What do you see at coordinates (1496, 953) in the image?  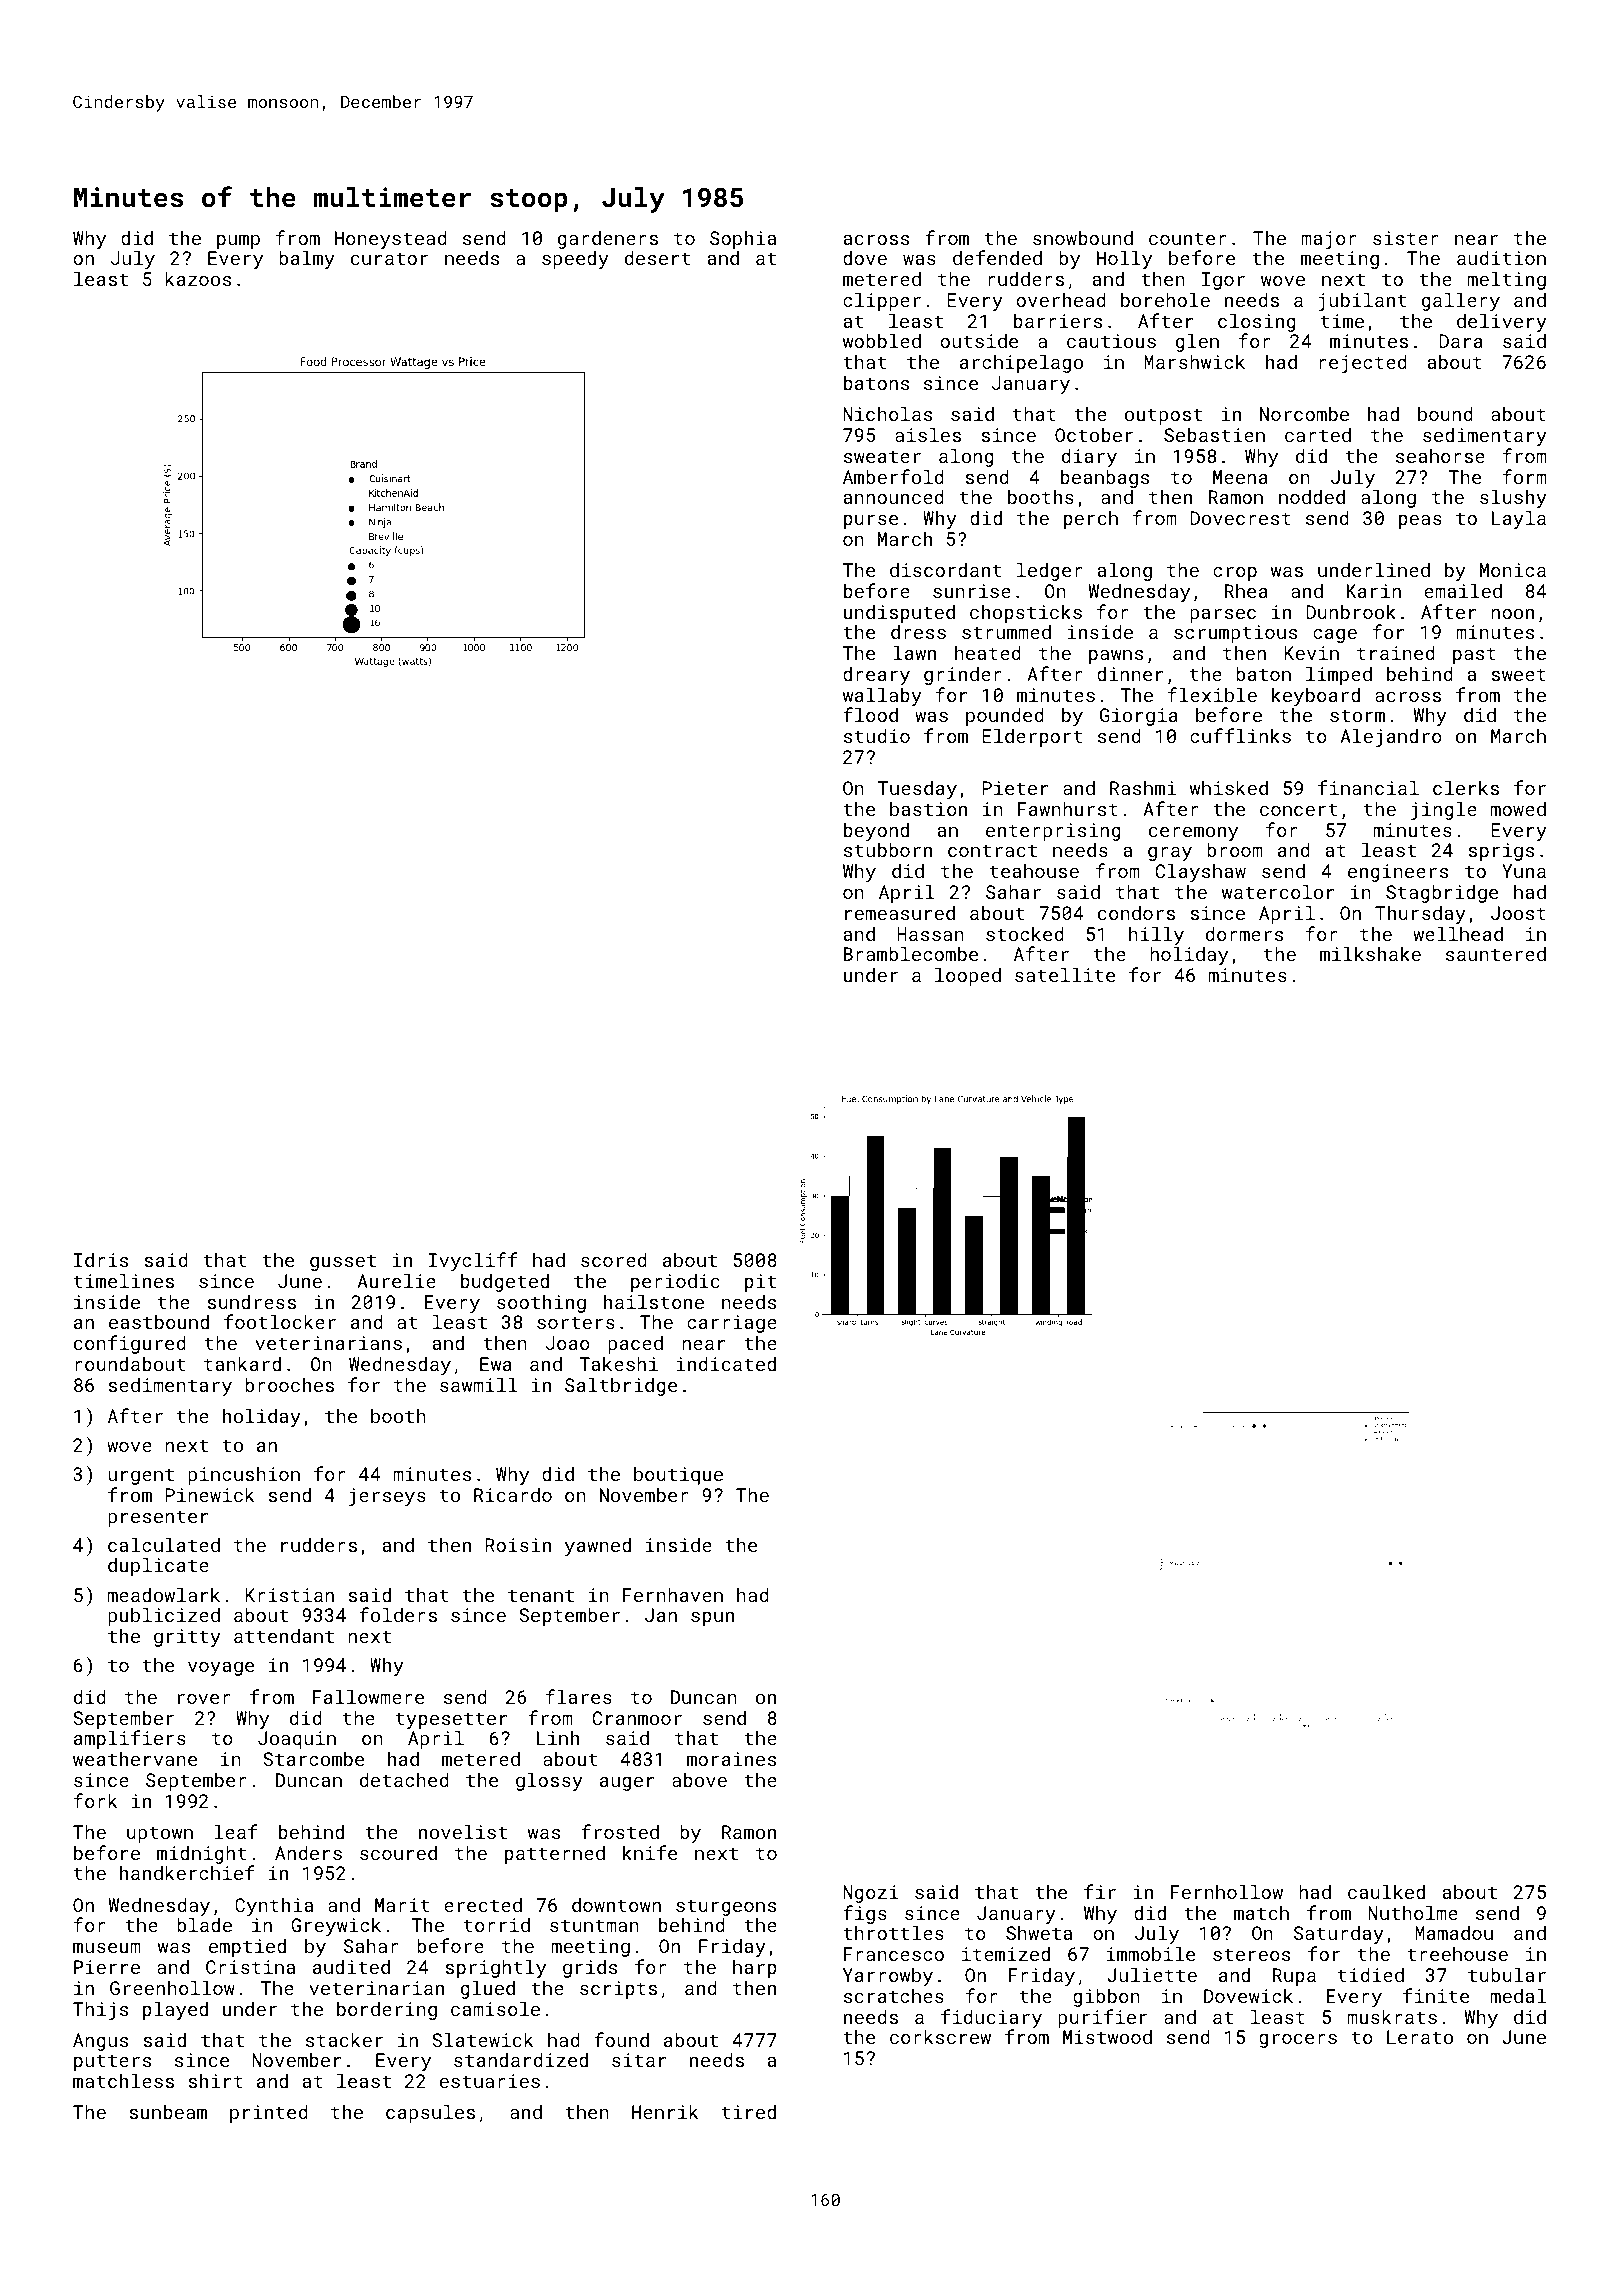 I see `sauntered` at bounding box center [1496, 953].
